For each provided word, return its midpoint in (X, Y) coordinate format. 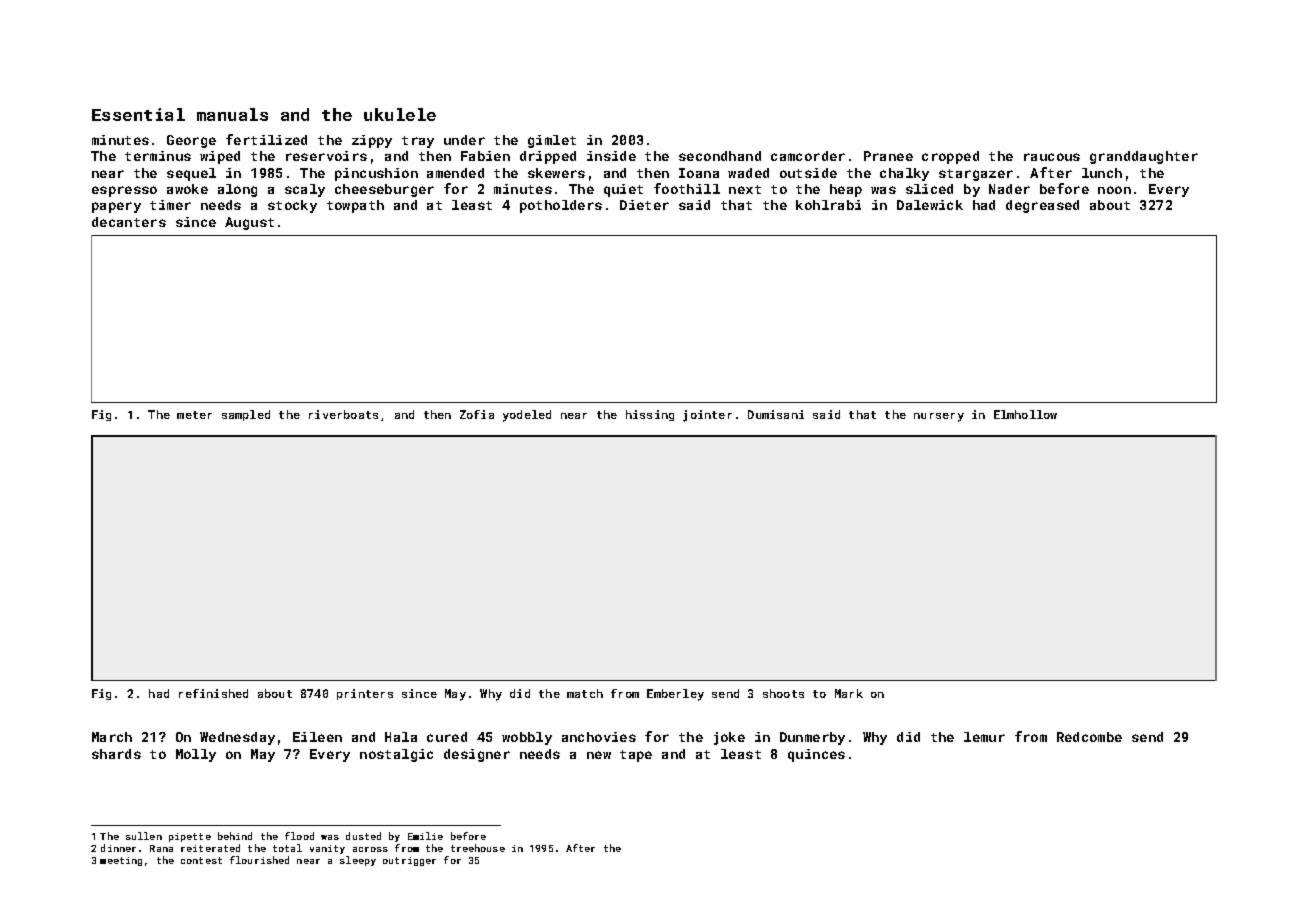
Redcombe (1089, 737)
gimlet (552, 141)
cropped (950, 157)
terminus (158, 156)
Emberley (675, 695)
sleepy (358, 861)
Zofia (477, 414)
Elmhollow (1025, 414)
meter (194, 415)
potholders (561, 206)
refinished (213, 693)
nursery (939, 417)
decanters (129, 222)
